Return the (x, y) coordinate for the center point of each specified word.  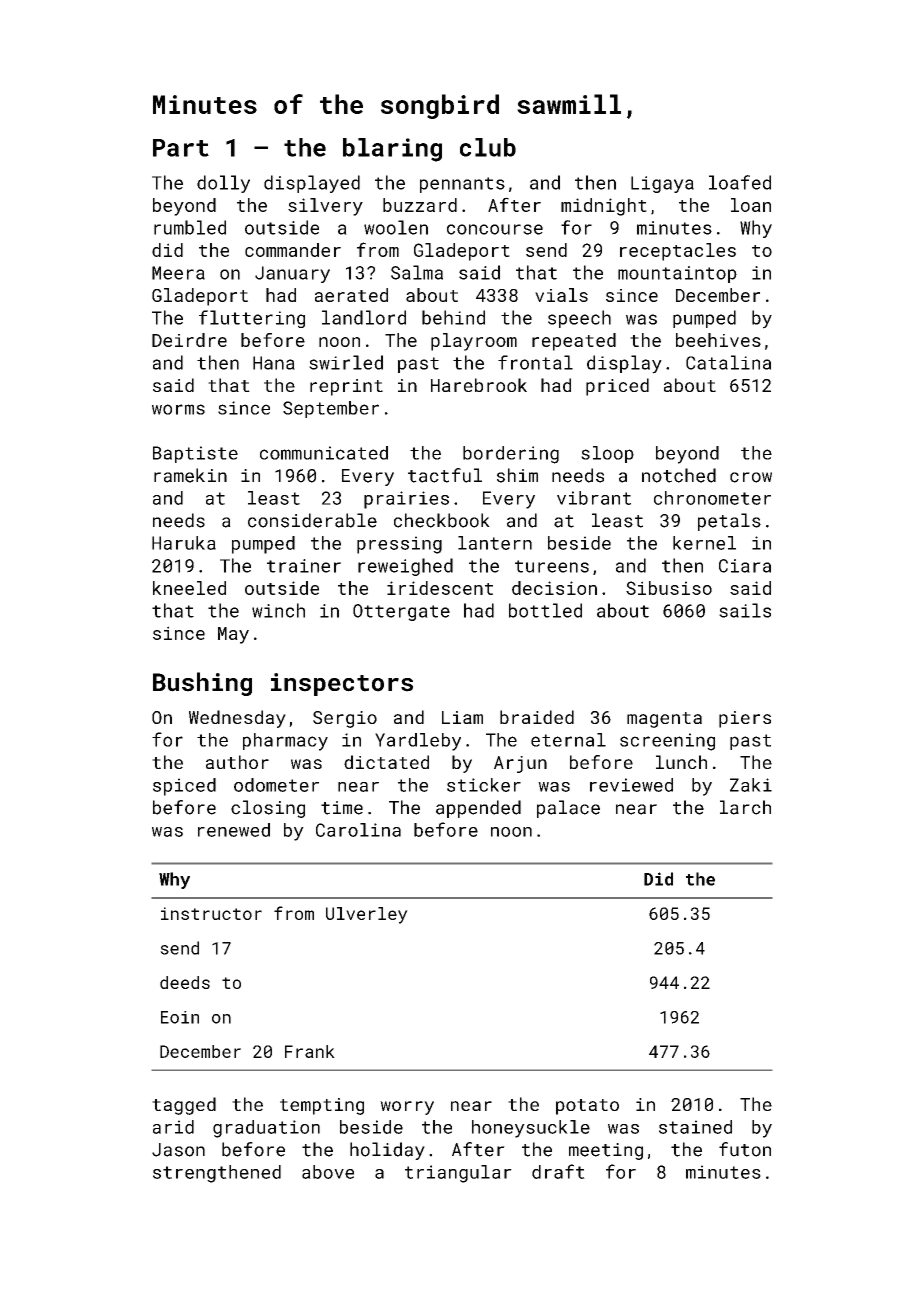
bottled (545, 610)
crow (751, 477)
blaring (392, 150)
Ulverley (367, 915)
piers (745, 719)
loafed (740, 182)
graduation (266, 1129)
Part (181, 148)
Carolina (358, 830)
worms (178, 409)
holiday (387, 1151)
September (331, 409)
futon (745, 1149)
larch (745, 807)
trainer (304, 566)
